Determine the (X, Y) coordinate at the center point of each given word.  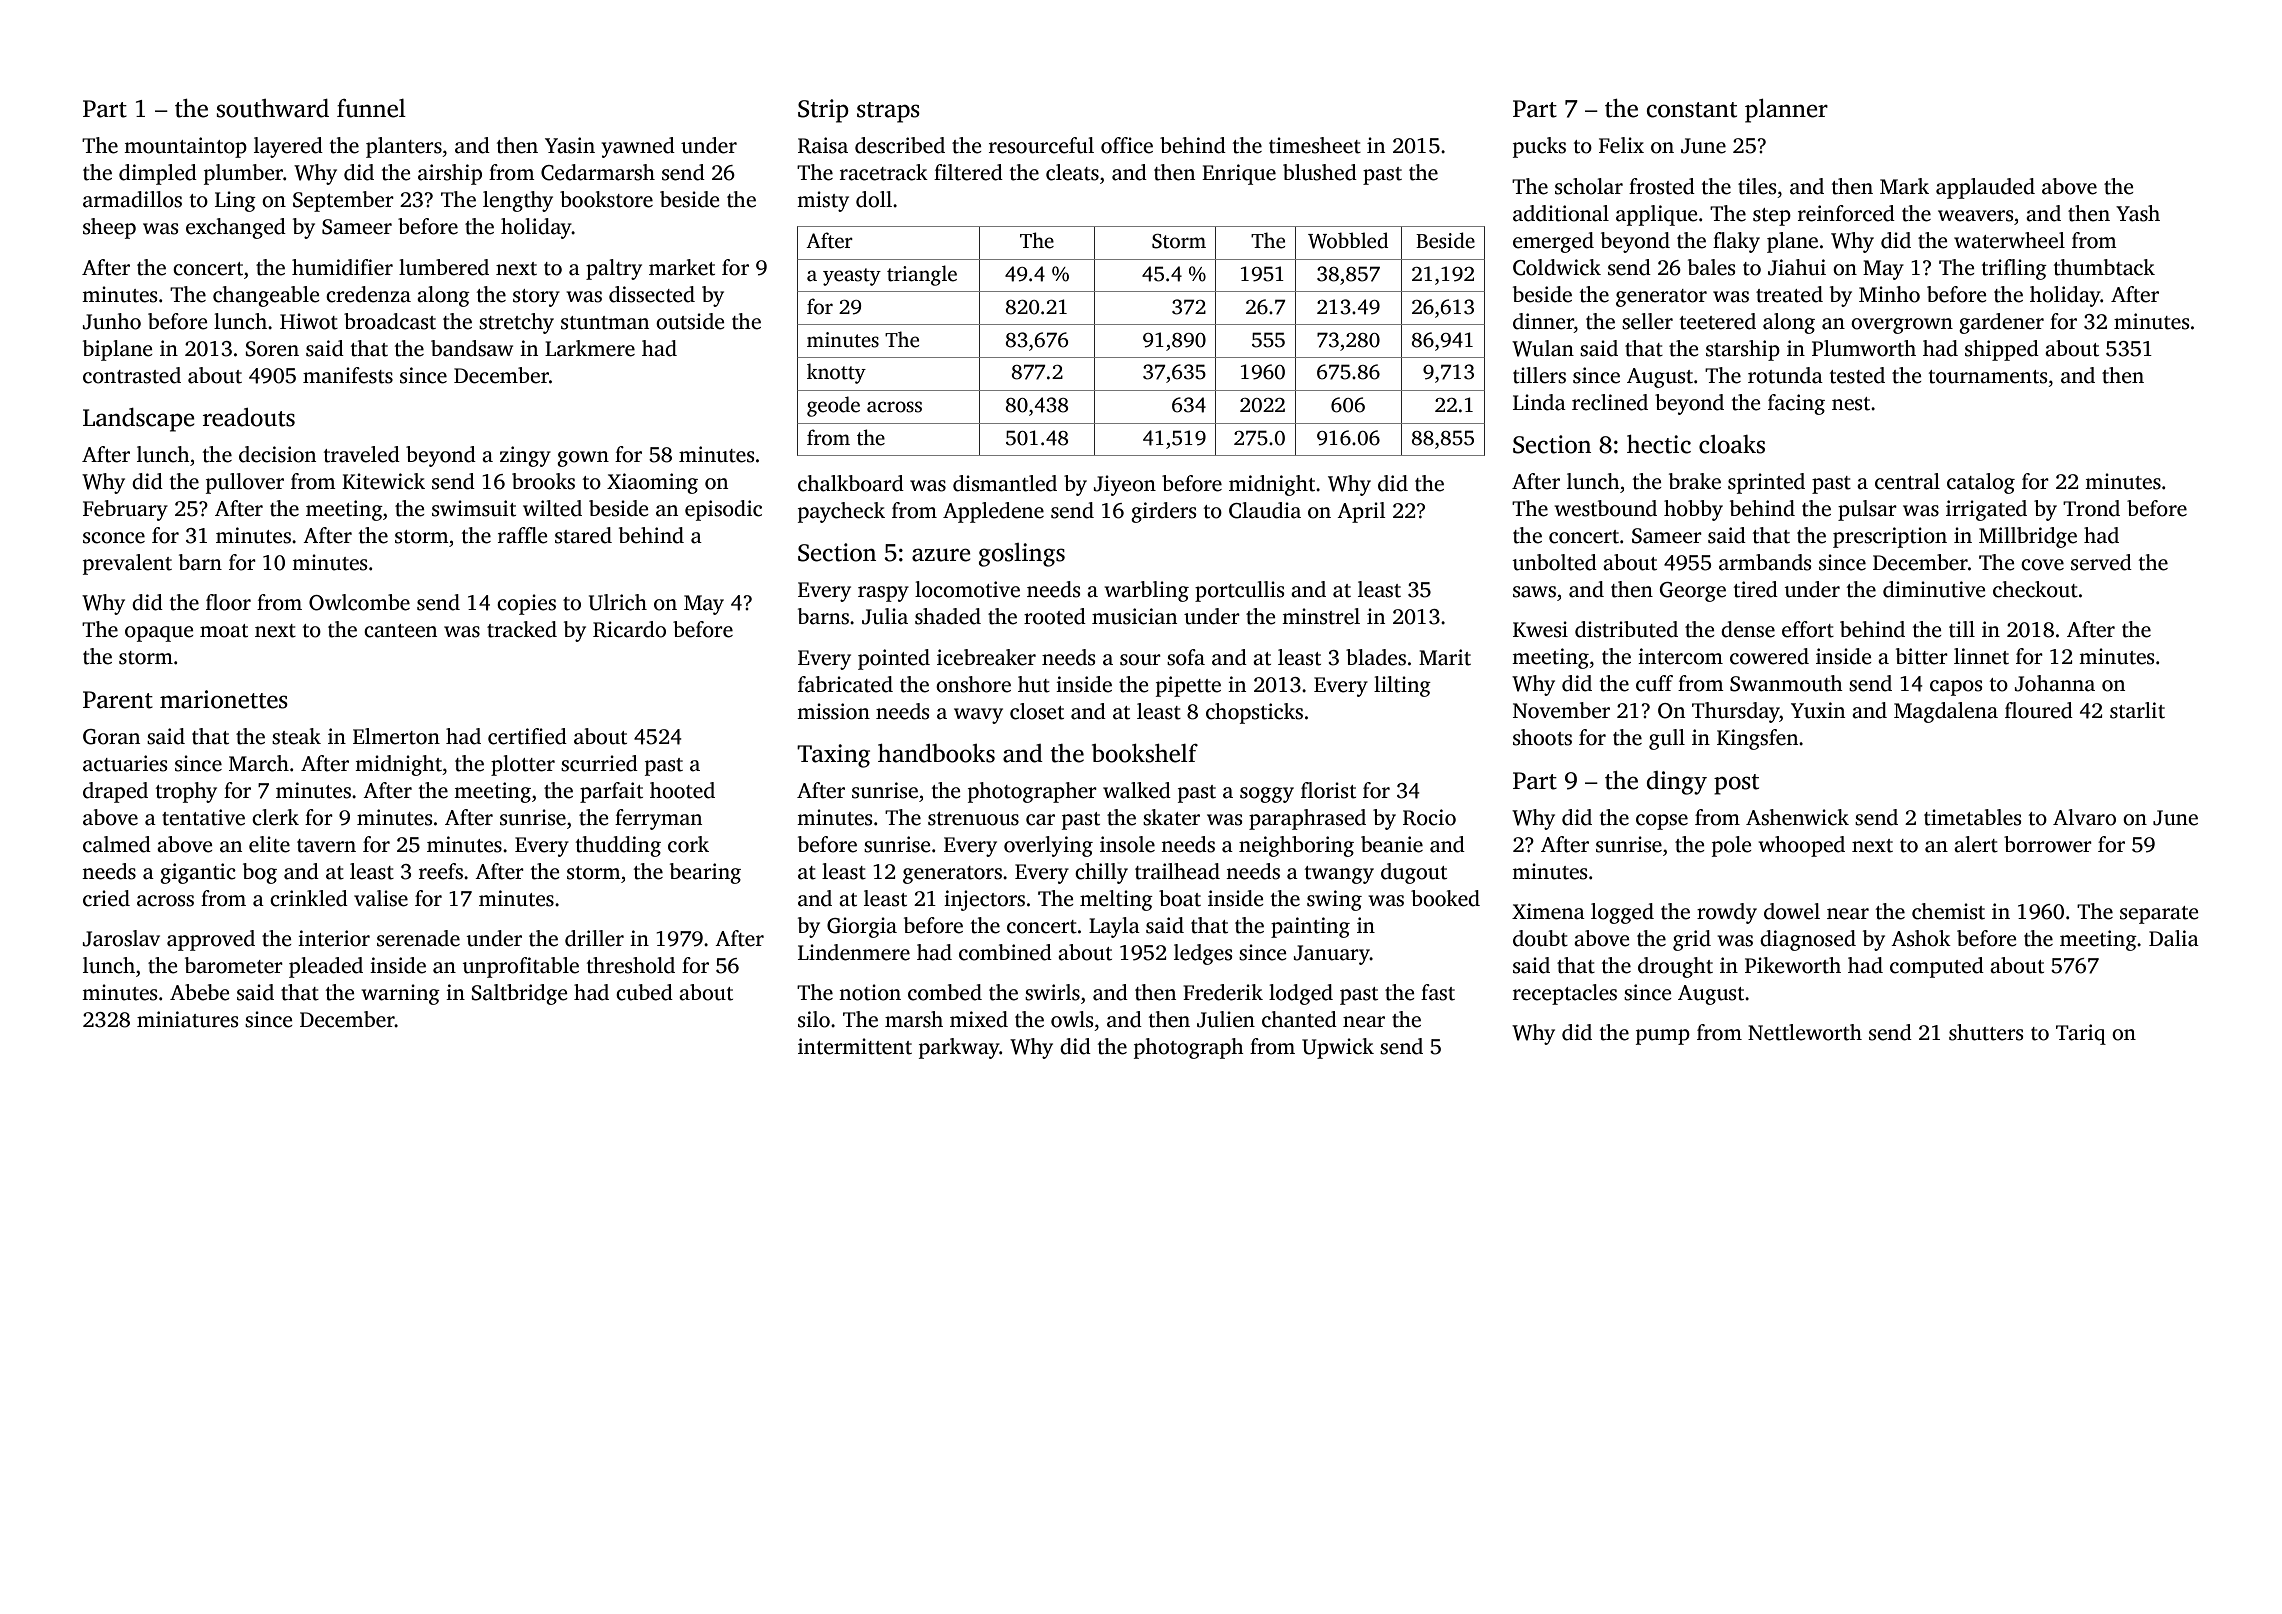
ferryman (658, 819)
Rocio (1429, 817)
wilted (552, 508)
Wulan (1543, 348)
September (343, 201)
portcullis (1239, 591)
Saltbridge (519, 994)
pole (1732, 846)
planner (1786, 111)
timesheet (1315, 145)
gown (583, 459)
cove (2042, 565)
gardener (2001, 323)
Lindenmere (854, 952)
